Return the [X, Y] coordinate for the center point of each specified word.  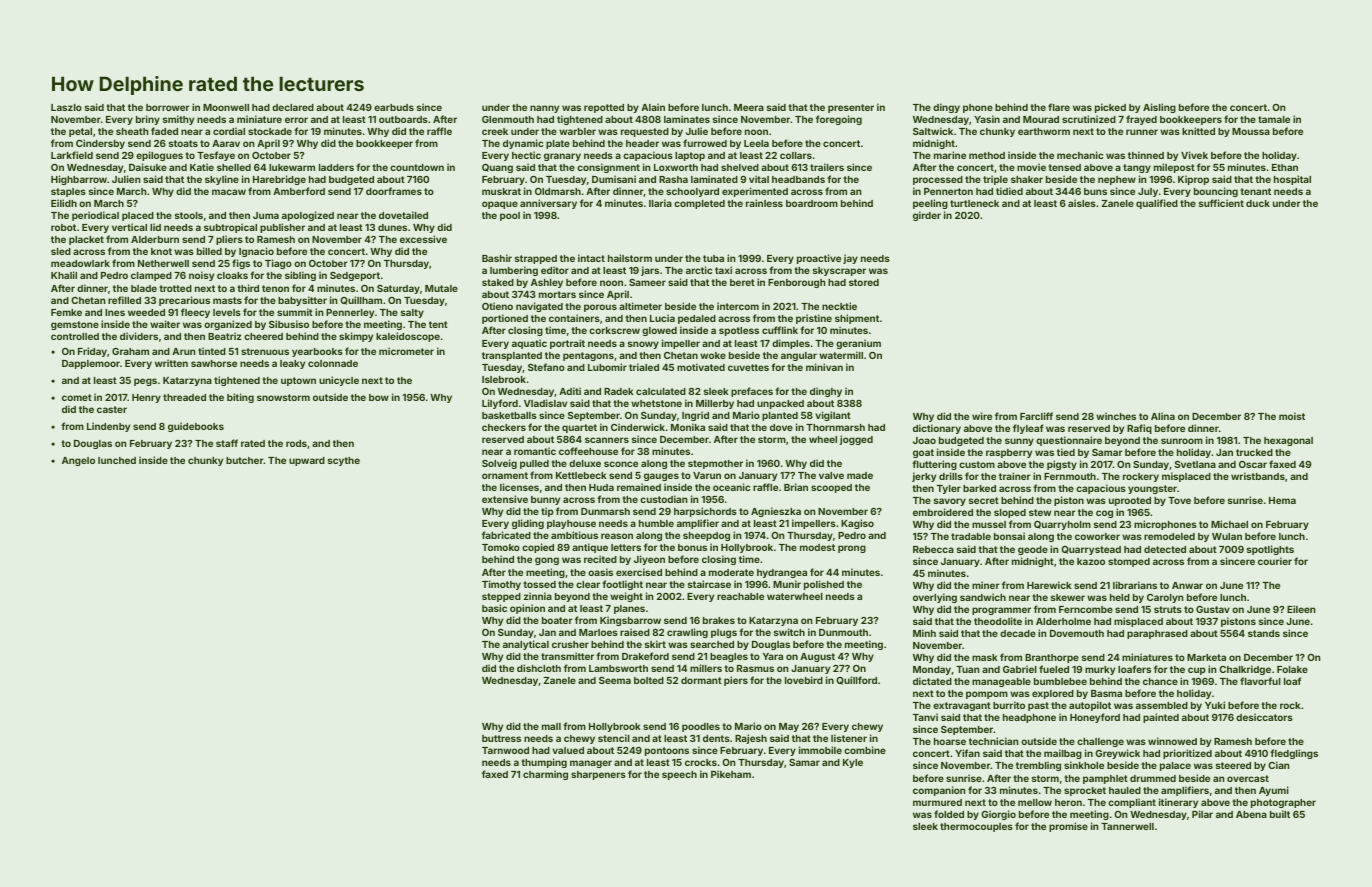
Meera [749, 107]
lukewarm [292, 167]
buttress [501, 738]
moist [1292, 416]
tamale [1274, 119]
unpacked [780, 404]
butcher [245, 460]
